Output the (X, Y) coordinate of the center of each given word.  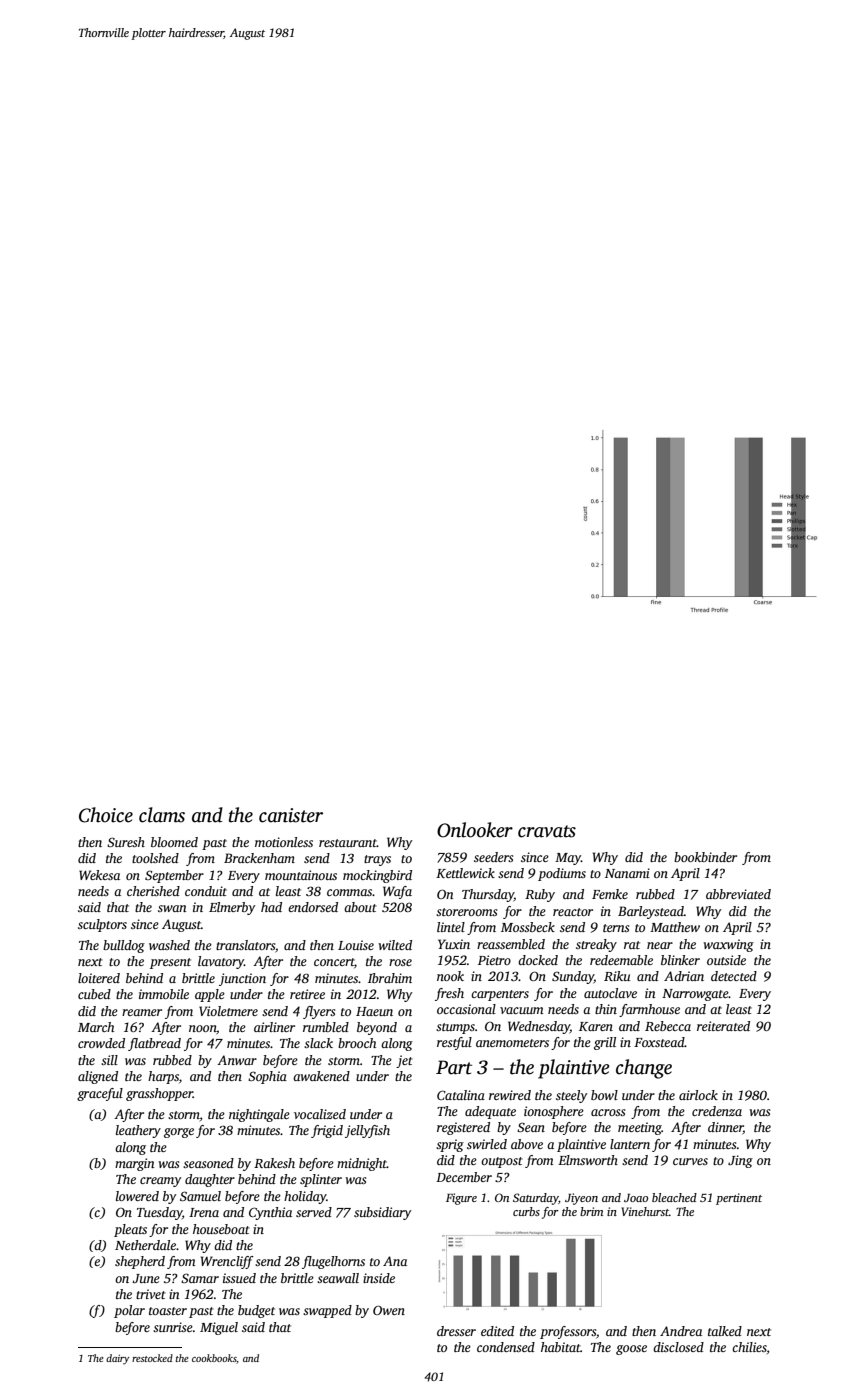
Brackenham (259, 858)
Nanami (627, 873)
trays (377, 860)
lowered (137, 1196)
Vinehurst (645, 1211)
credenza (717, 1111)
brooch (357, 1043)
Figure (461, 1199)
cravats (547, 831)
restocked (152, 1358)
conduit (206, 891)
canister (291, 815)
